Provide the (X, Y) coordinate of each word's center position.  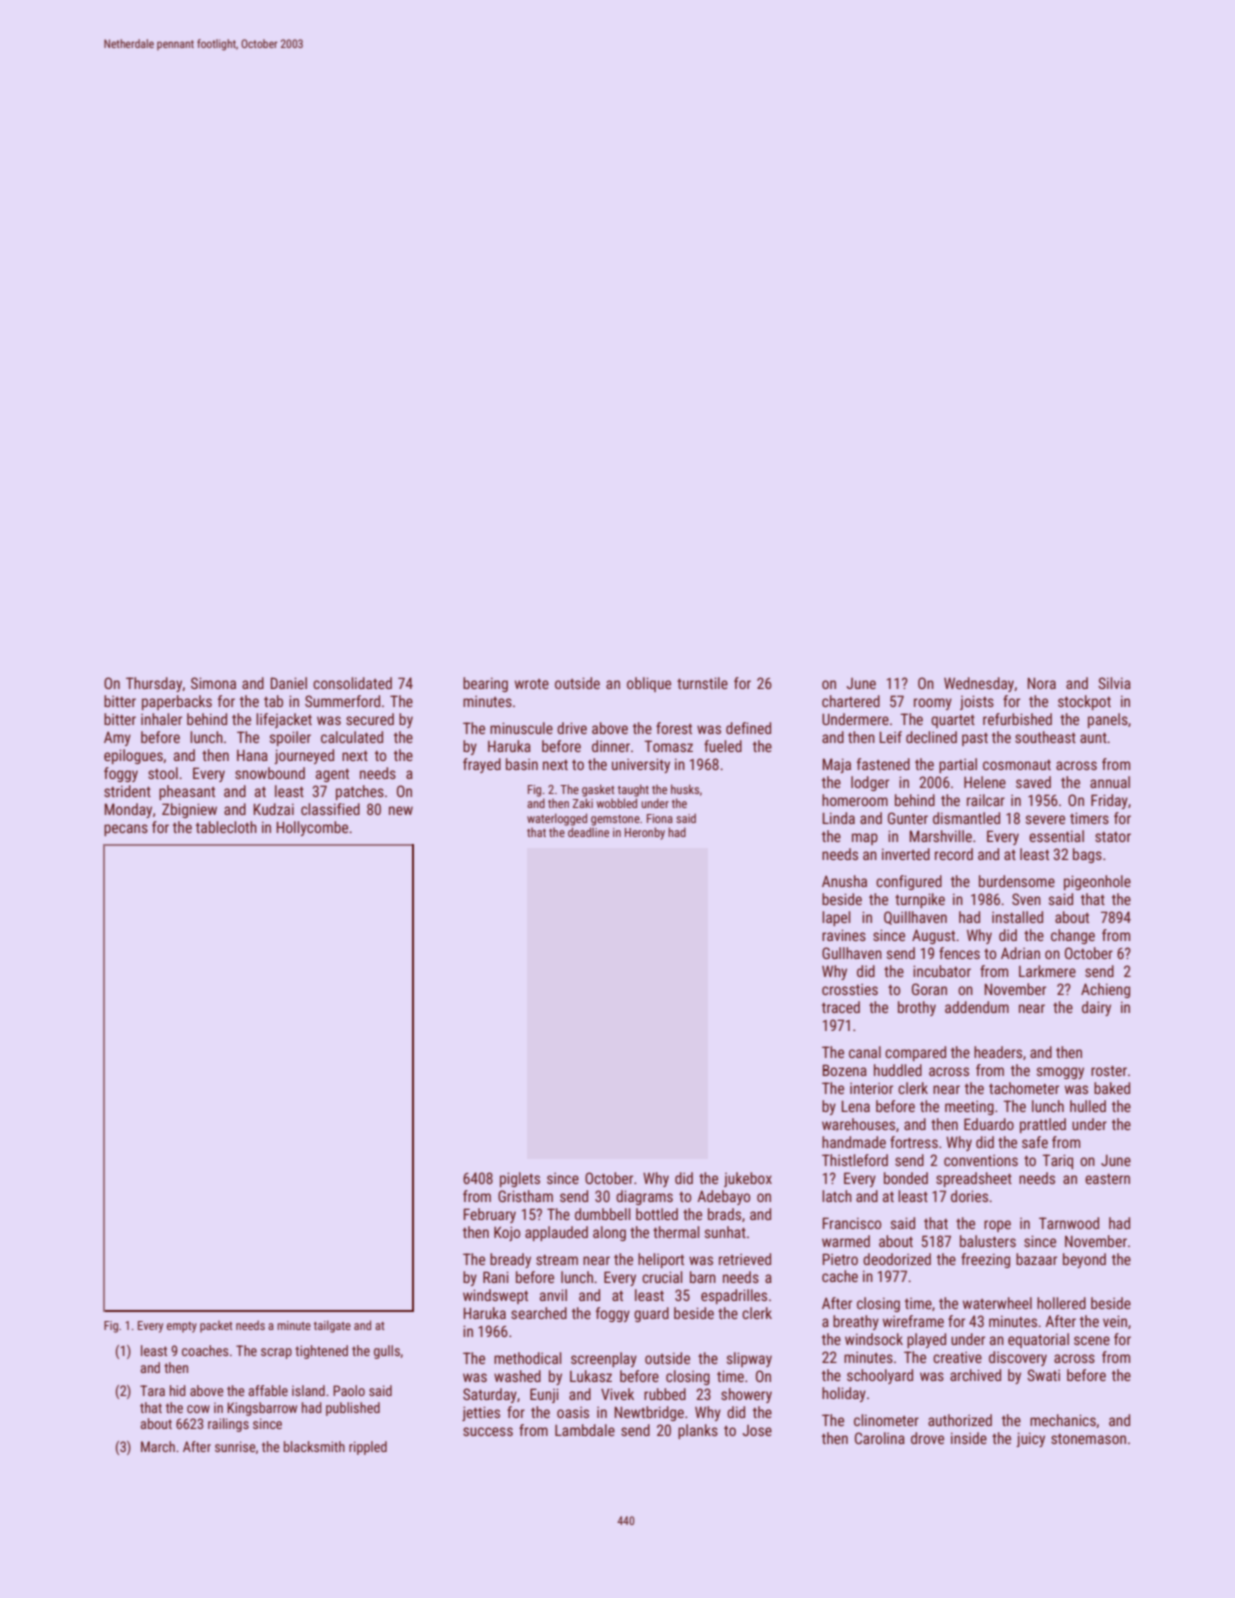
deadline (588, 832)
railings (228, 1425)
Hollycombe (312, 828)
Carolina (880, 1438)
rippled (368, 1448)
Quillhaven (915, 918)
